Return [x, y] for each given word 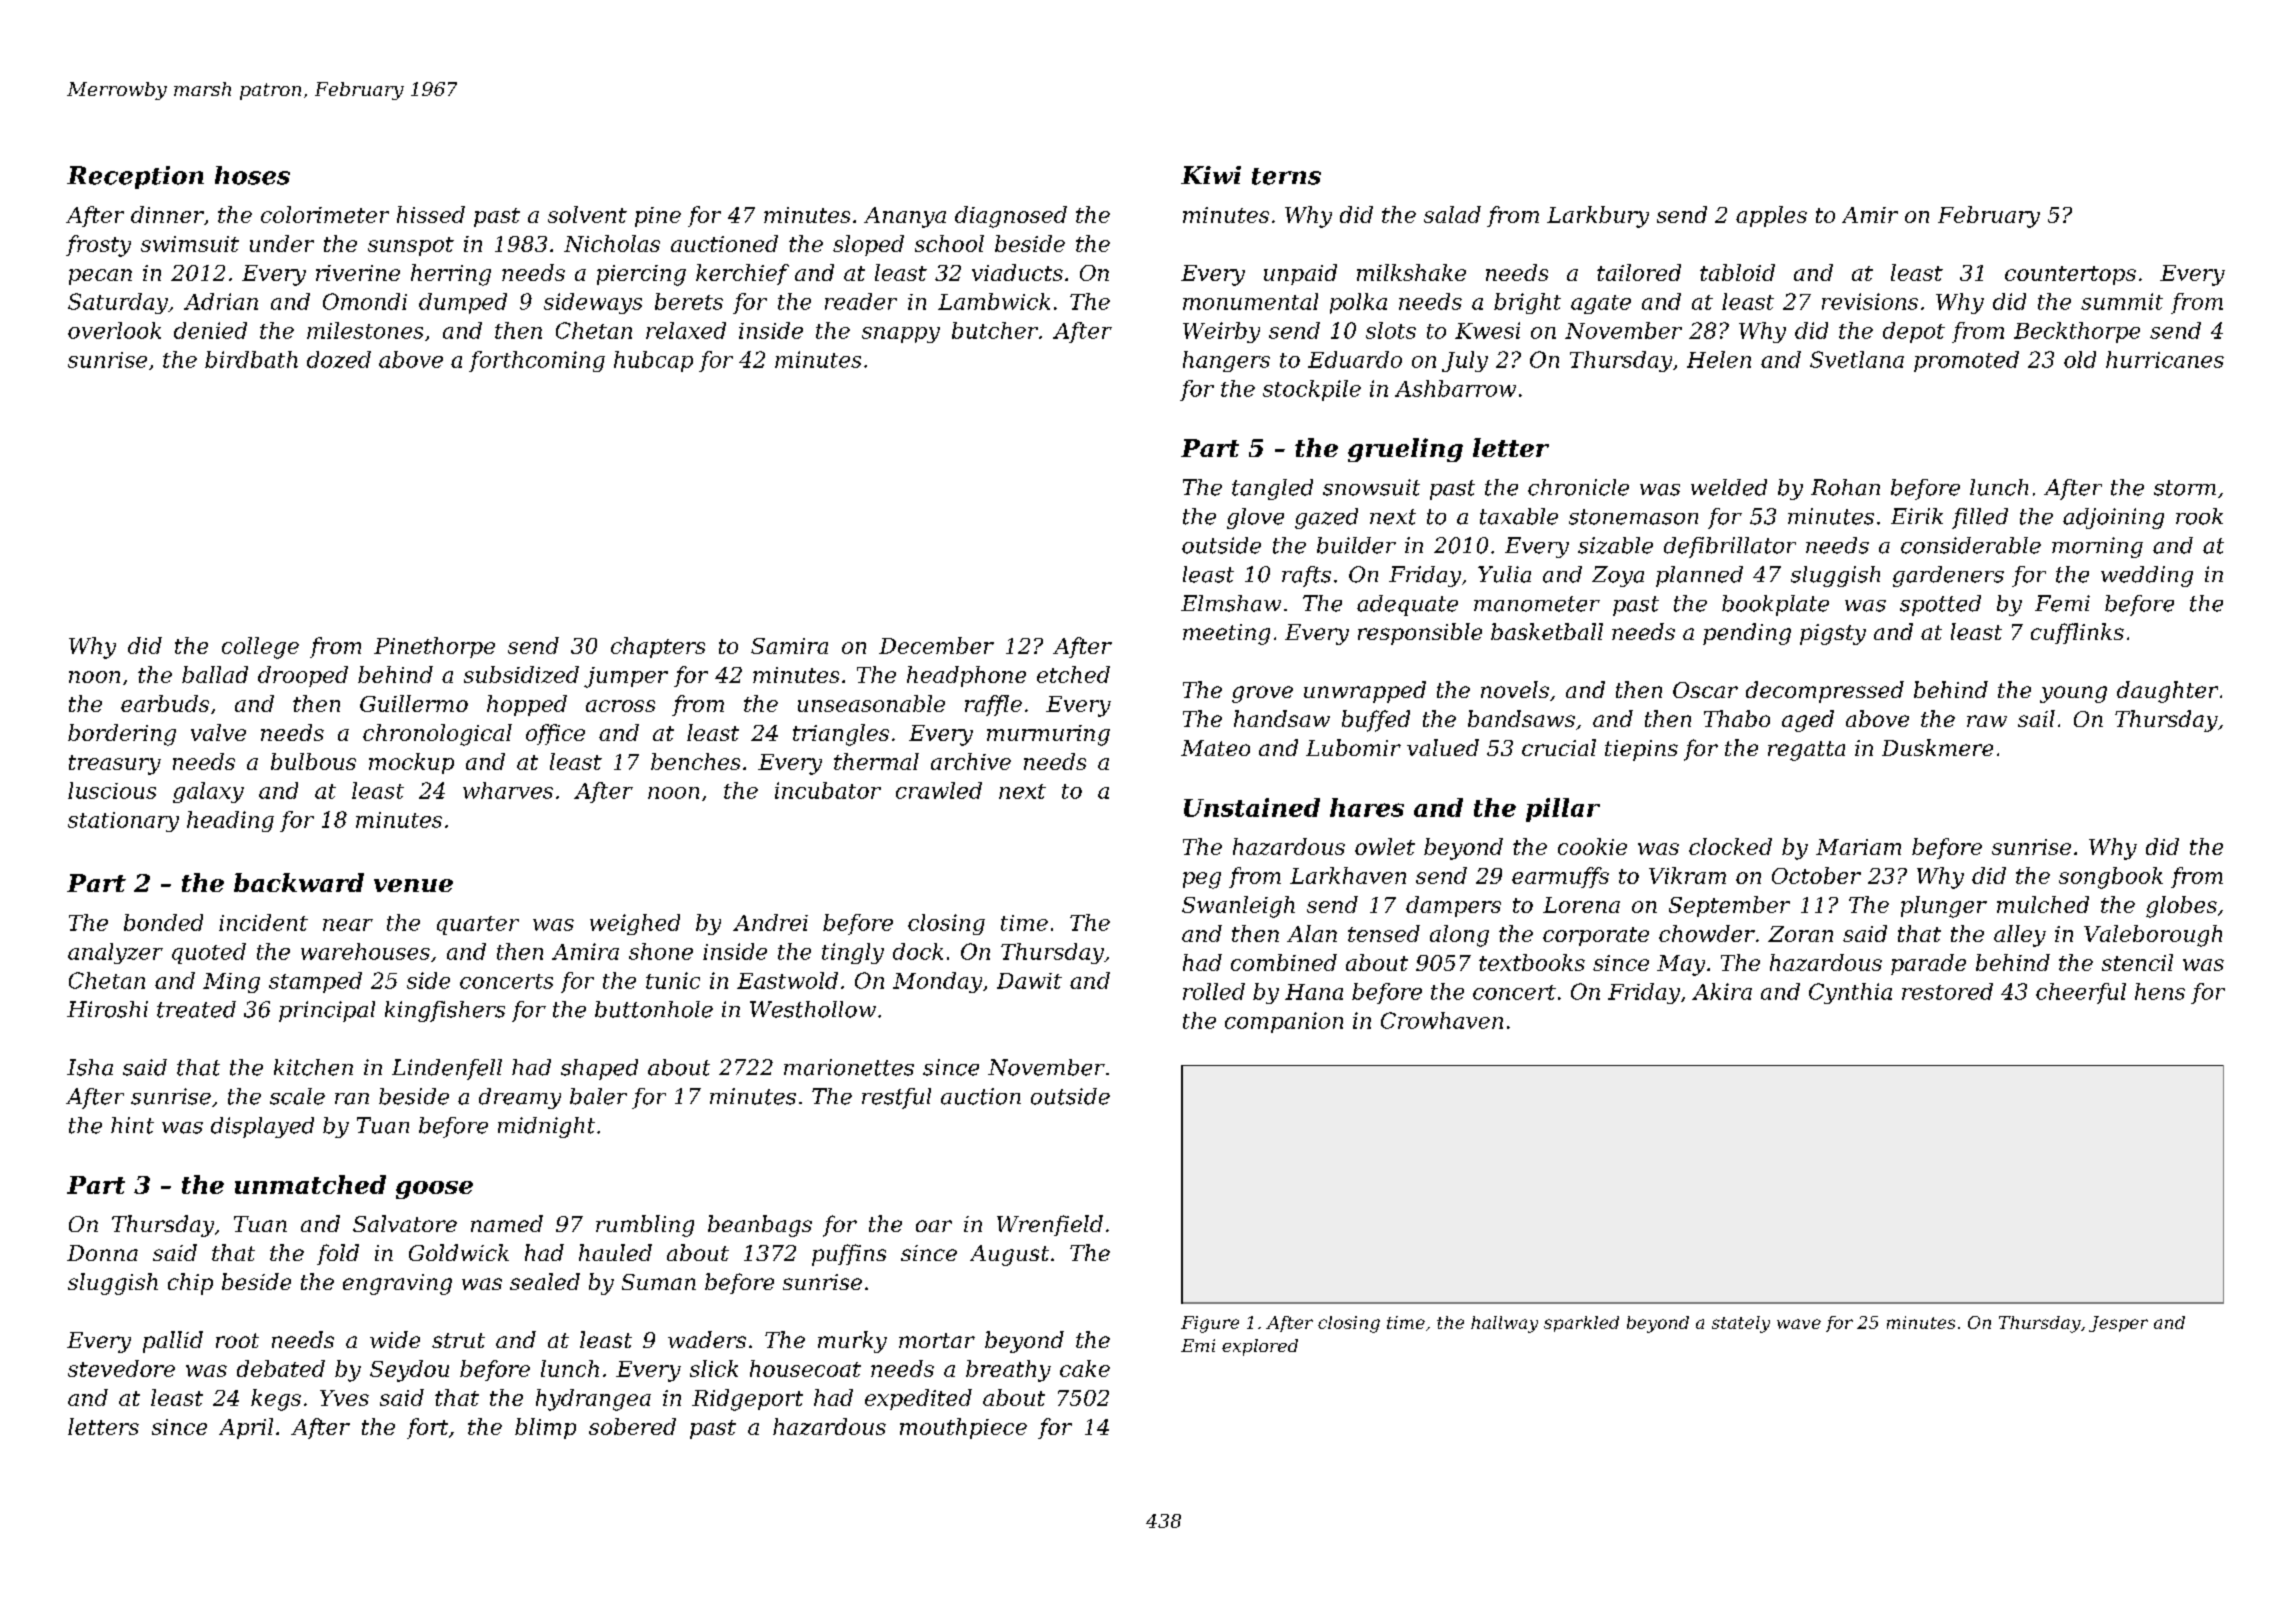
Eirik [1917, 516]
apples [1771, 216]
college [260, 648]
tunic [673, 980]
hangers [1226, 361]
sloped [868, 245]
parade [1928, 964]
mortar [937, 1340]
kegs [276, 1400]
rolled [1214, 991]
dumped [463, 303]
